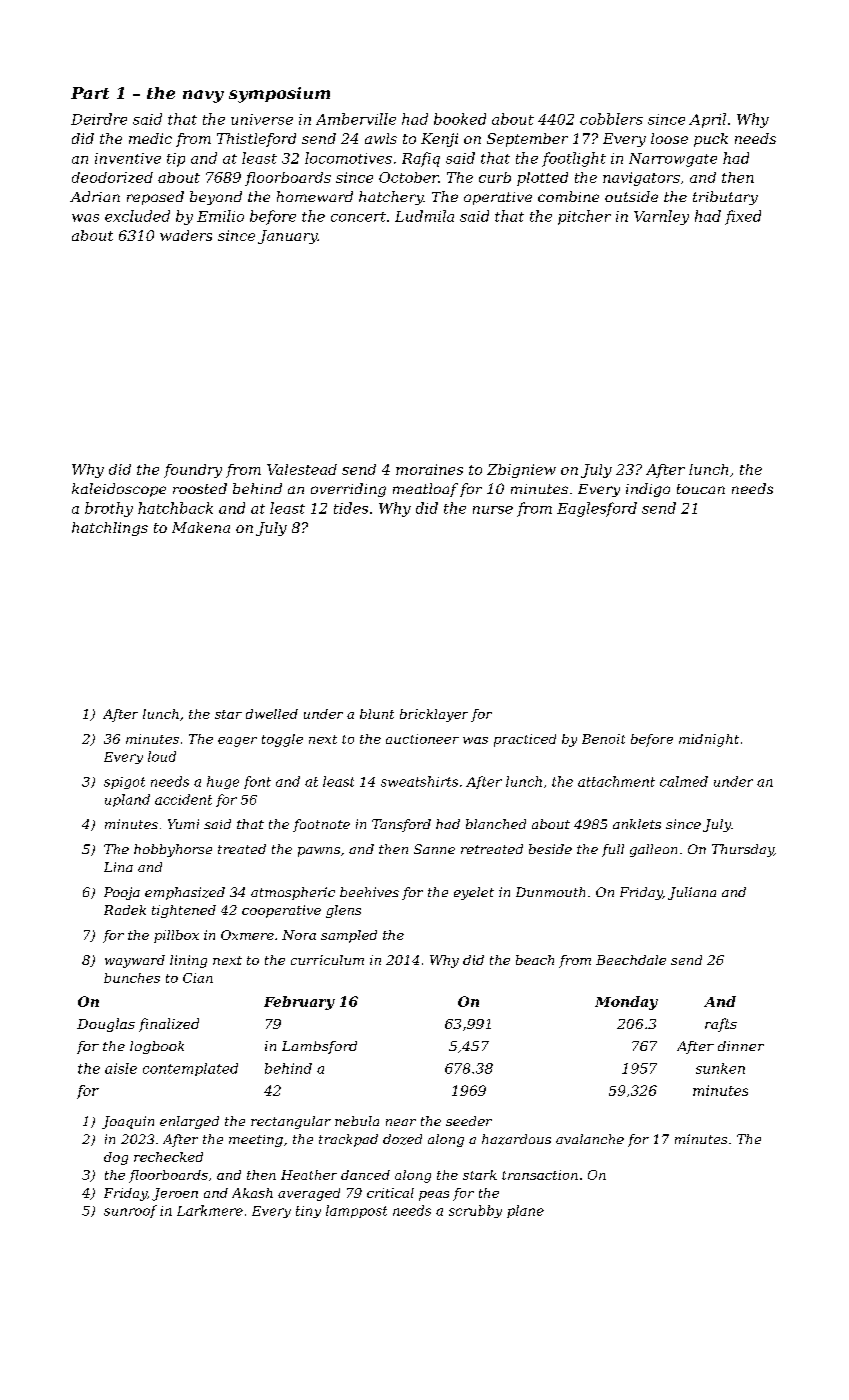 The width and height of the screenshot is (849, 1400). Describe the element at coordinates (189, 1122) in the screenshot. I see `enlarged` at that location.
